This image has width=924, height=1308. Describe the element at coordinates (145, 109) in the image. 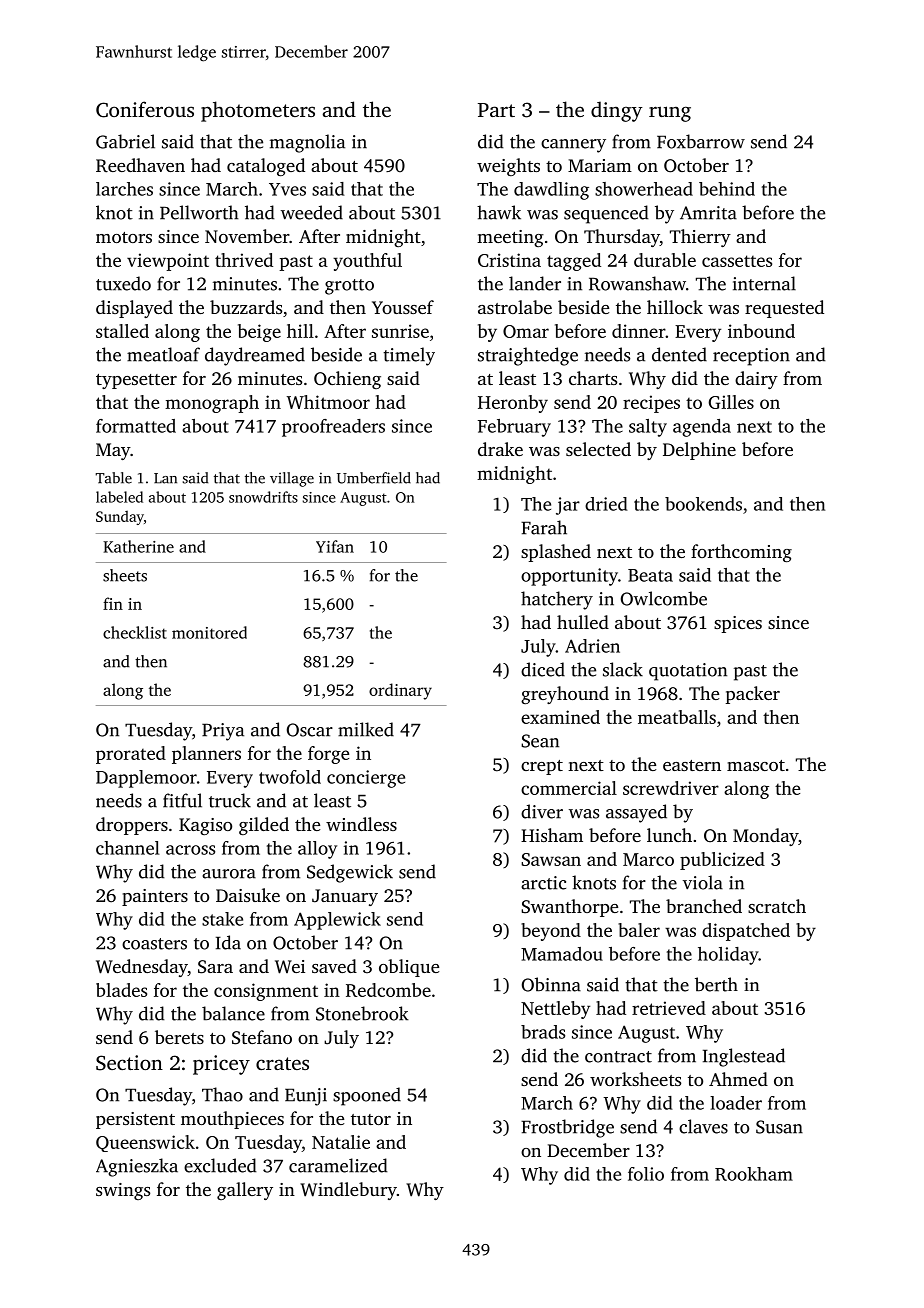

I see `Coniferous` at that location.
